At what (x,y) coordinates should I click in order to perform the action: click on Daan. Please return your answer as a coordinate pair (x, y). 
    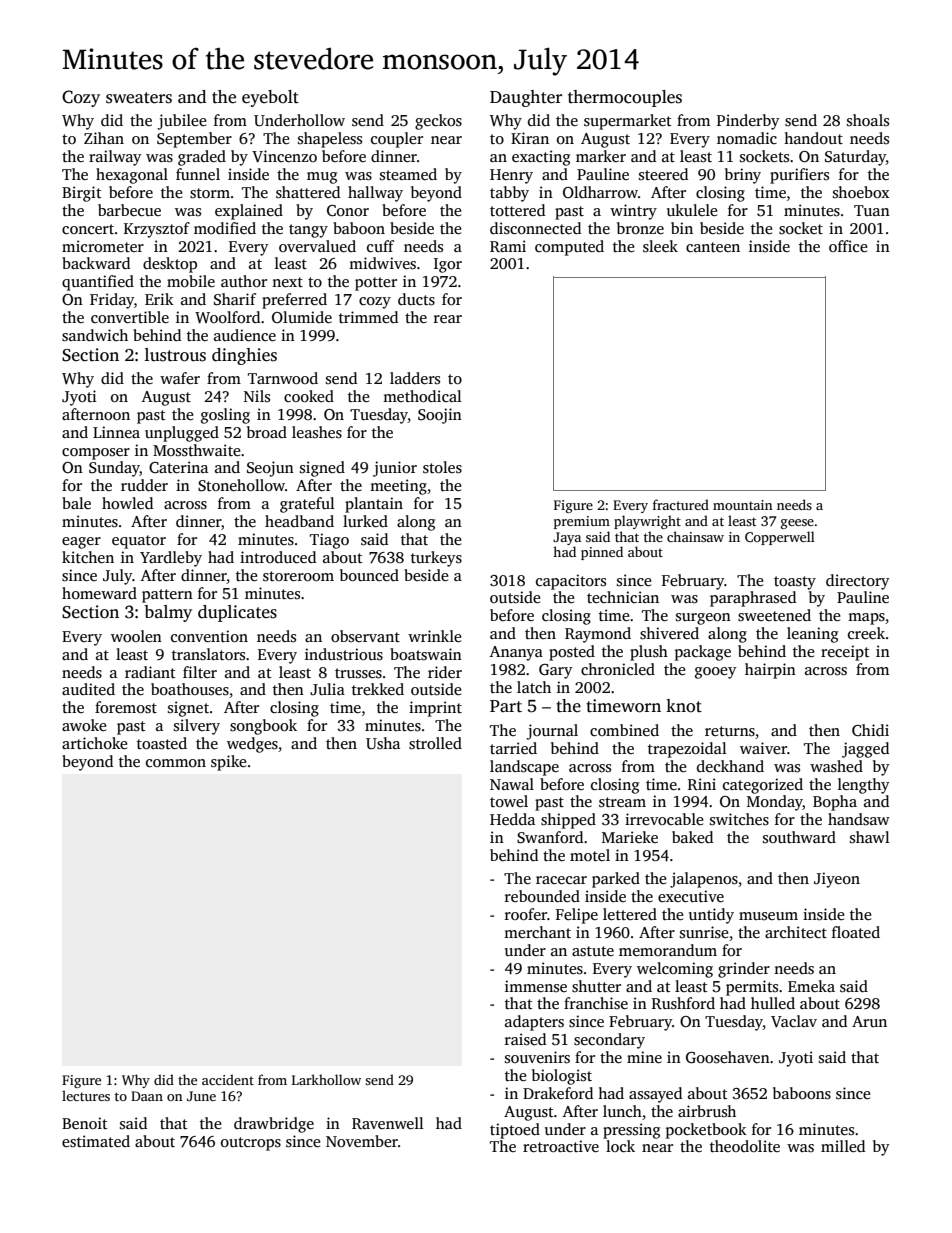
    Looking at the image, I should click on (147, 1096).
